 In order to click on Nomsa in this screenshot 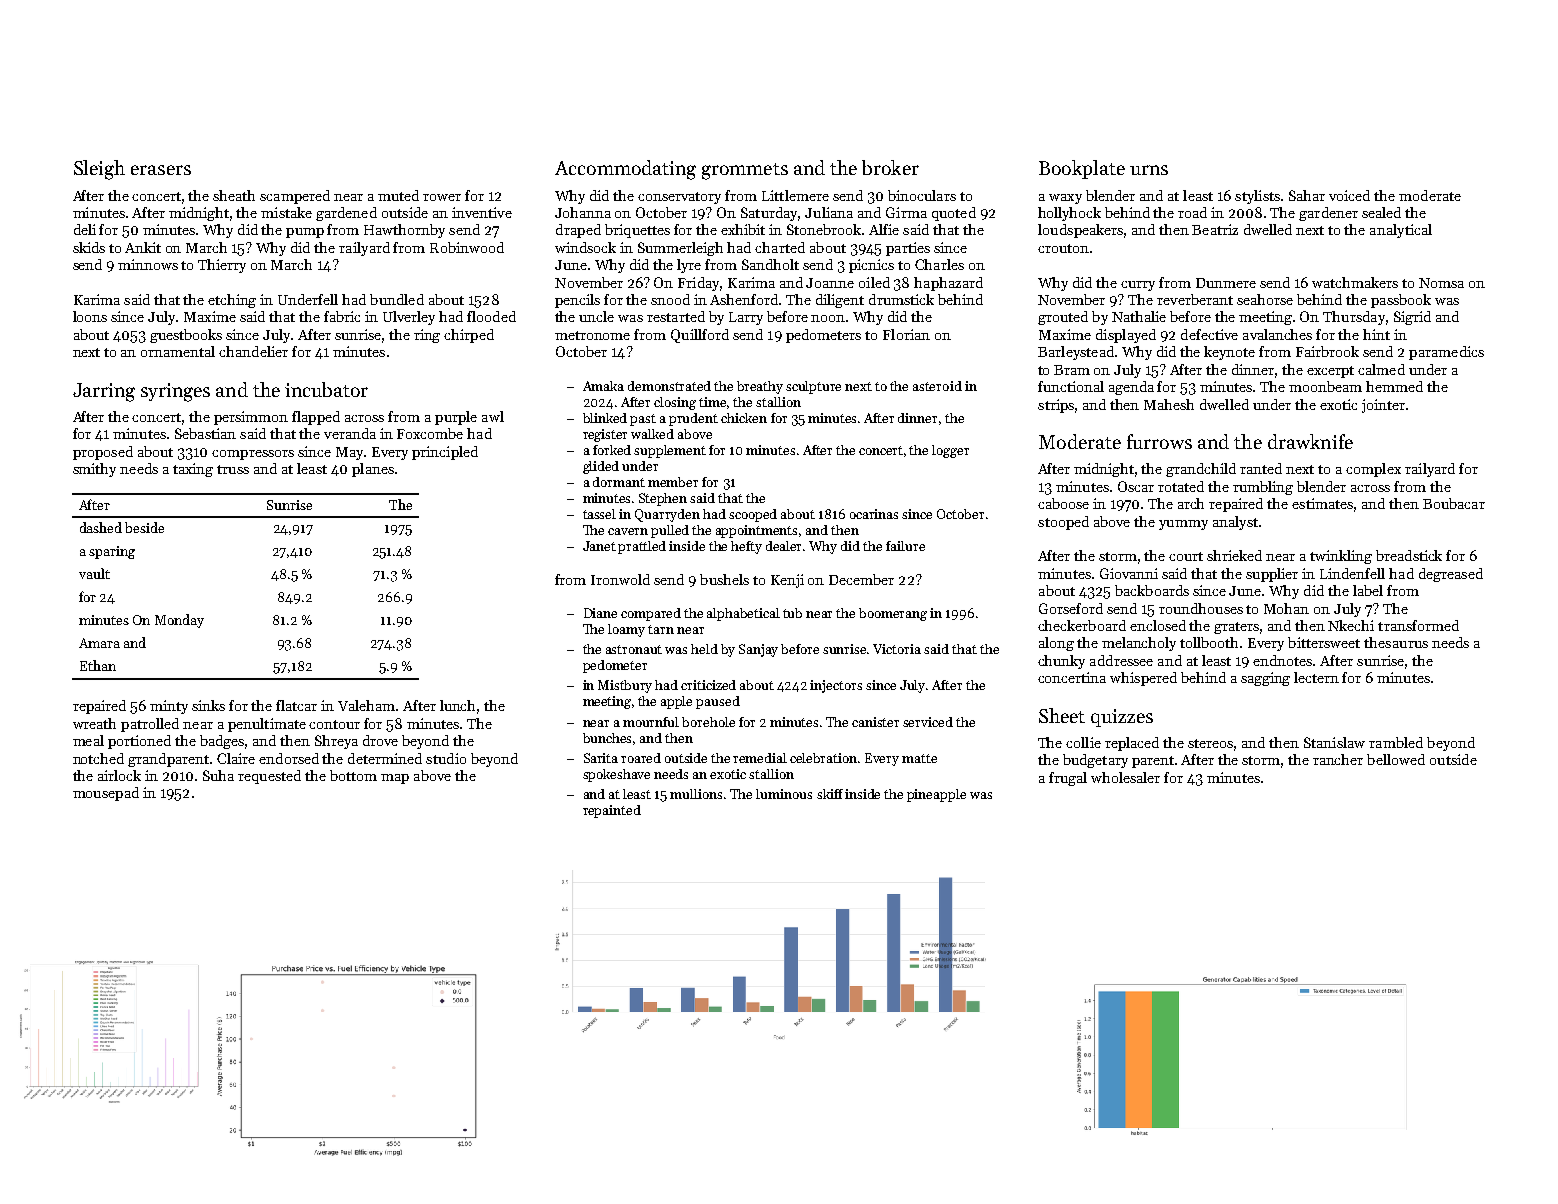, I will do `click(1441, 283)`.
